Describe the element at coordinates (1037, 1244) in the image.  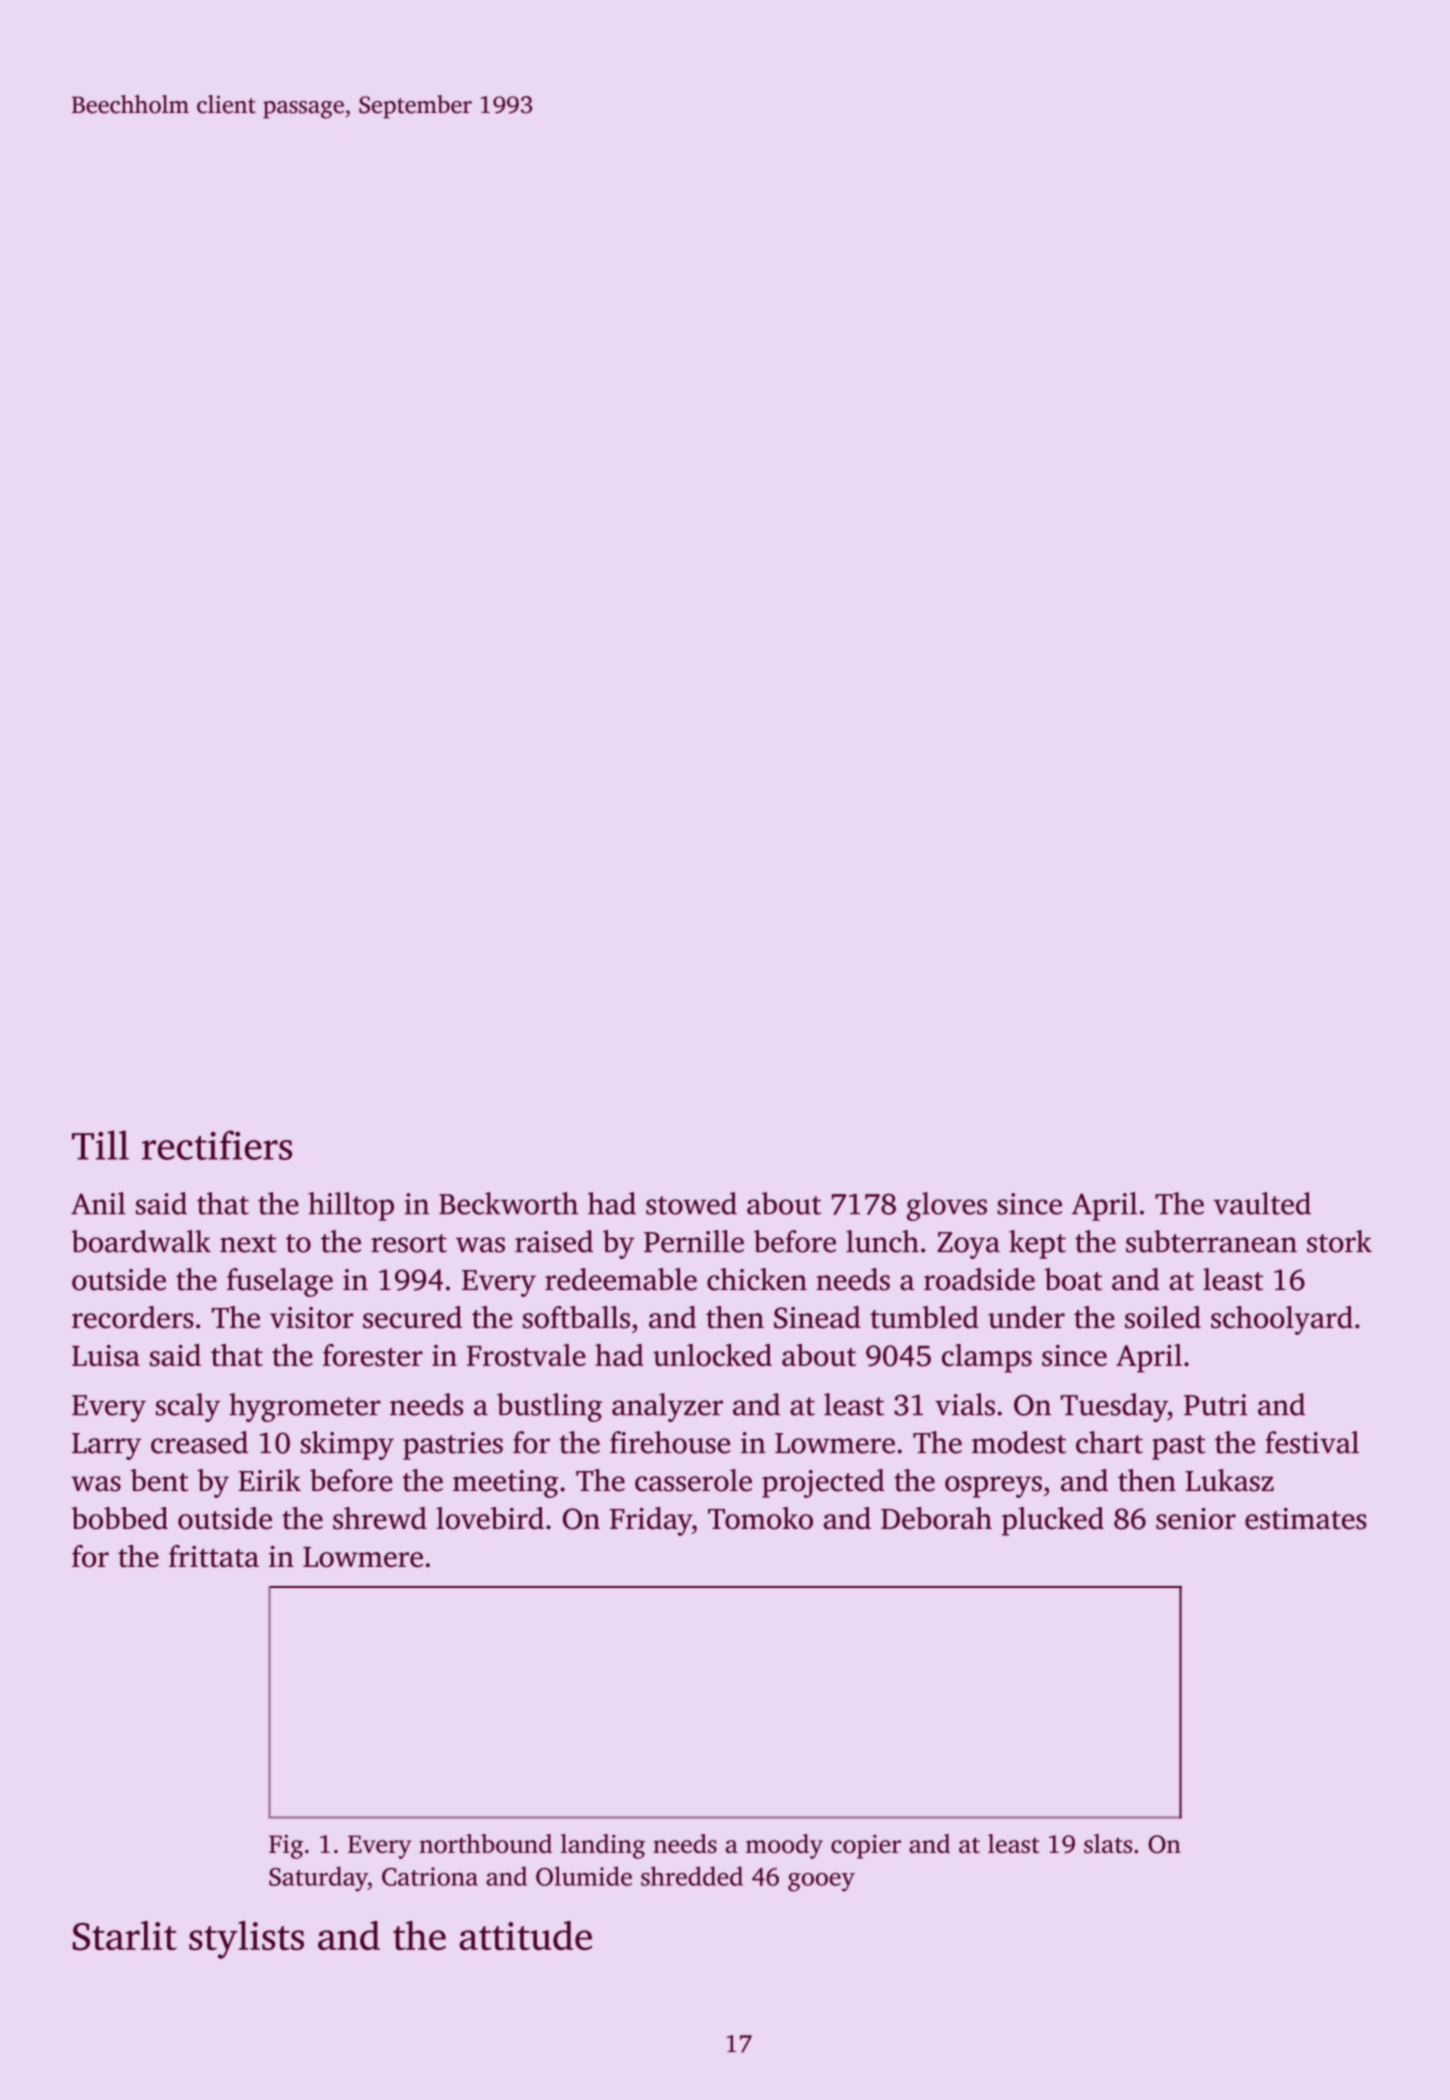
I see `kept` at that location.
